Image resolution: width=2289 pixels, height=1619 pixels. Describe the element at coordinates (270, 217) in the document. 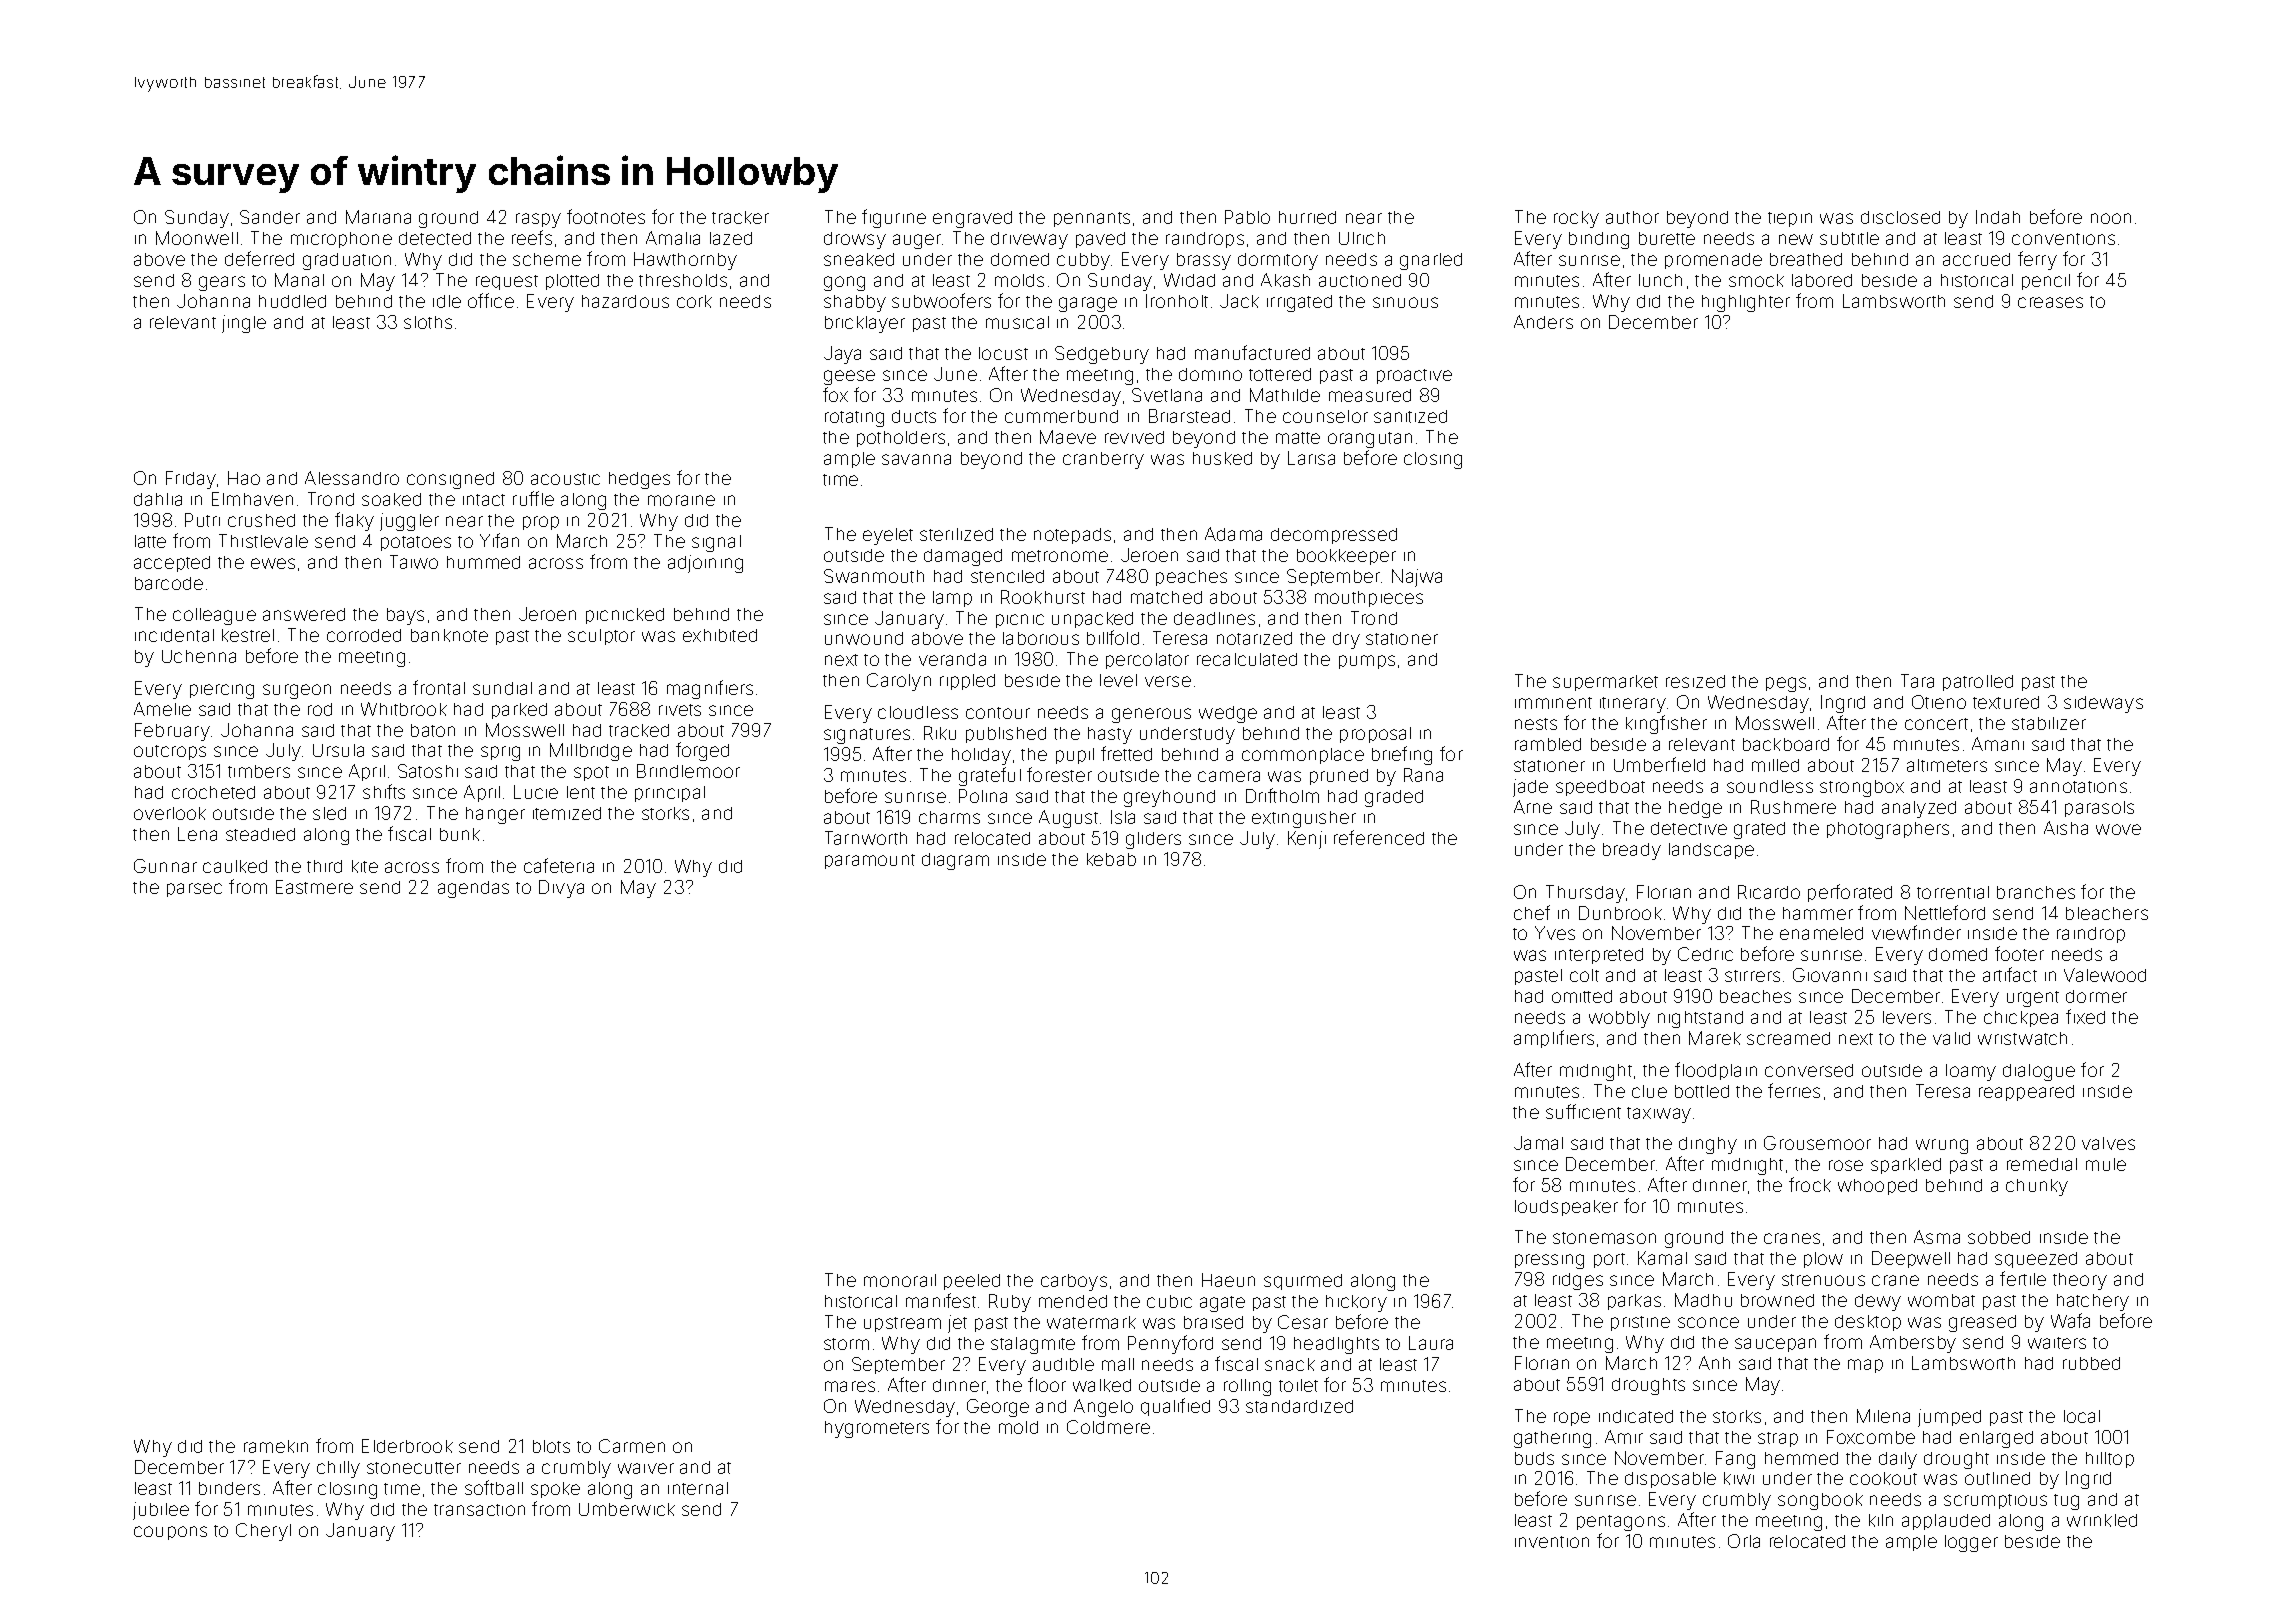

I see `Sander` at that location.
